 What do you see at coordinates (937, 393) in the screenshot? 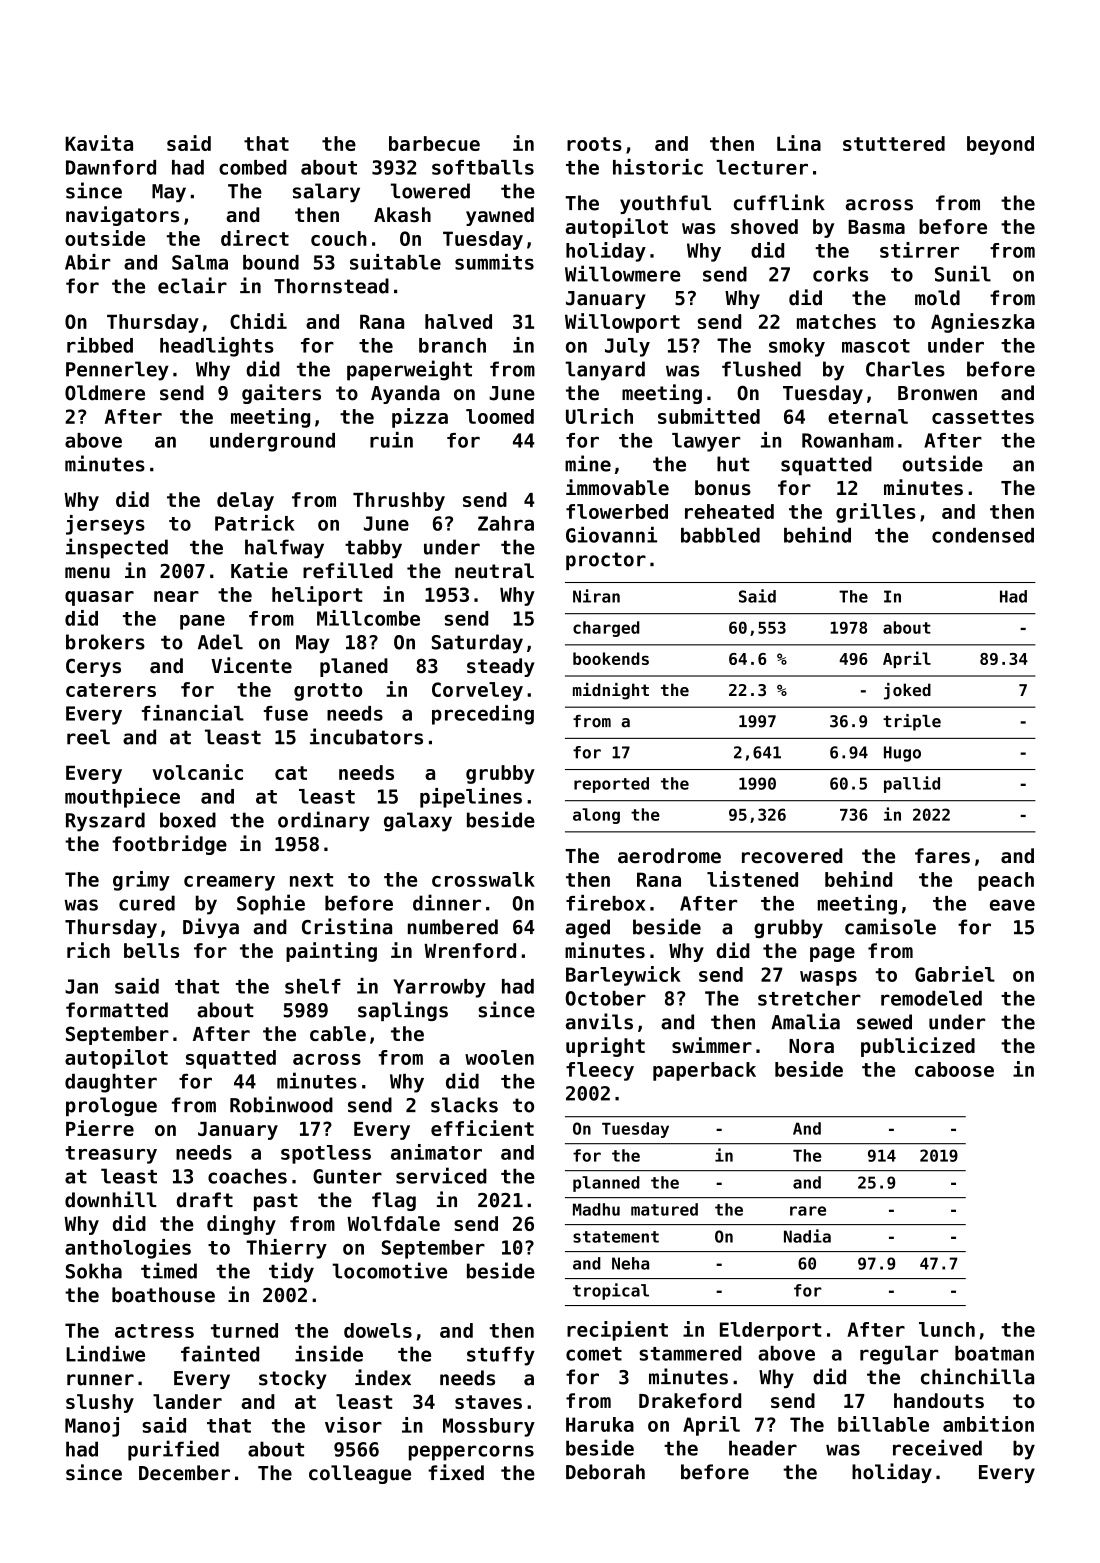
I see `Bronwen` at bounding box center [937, 393].
